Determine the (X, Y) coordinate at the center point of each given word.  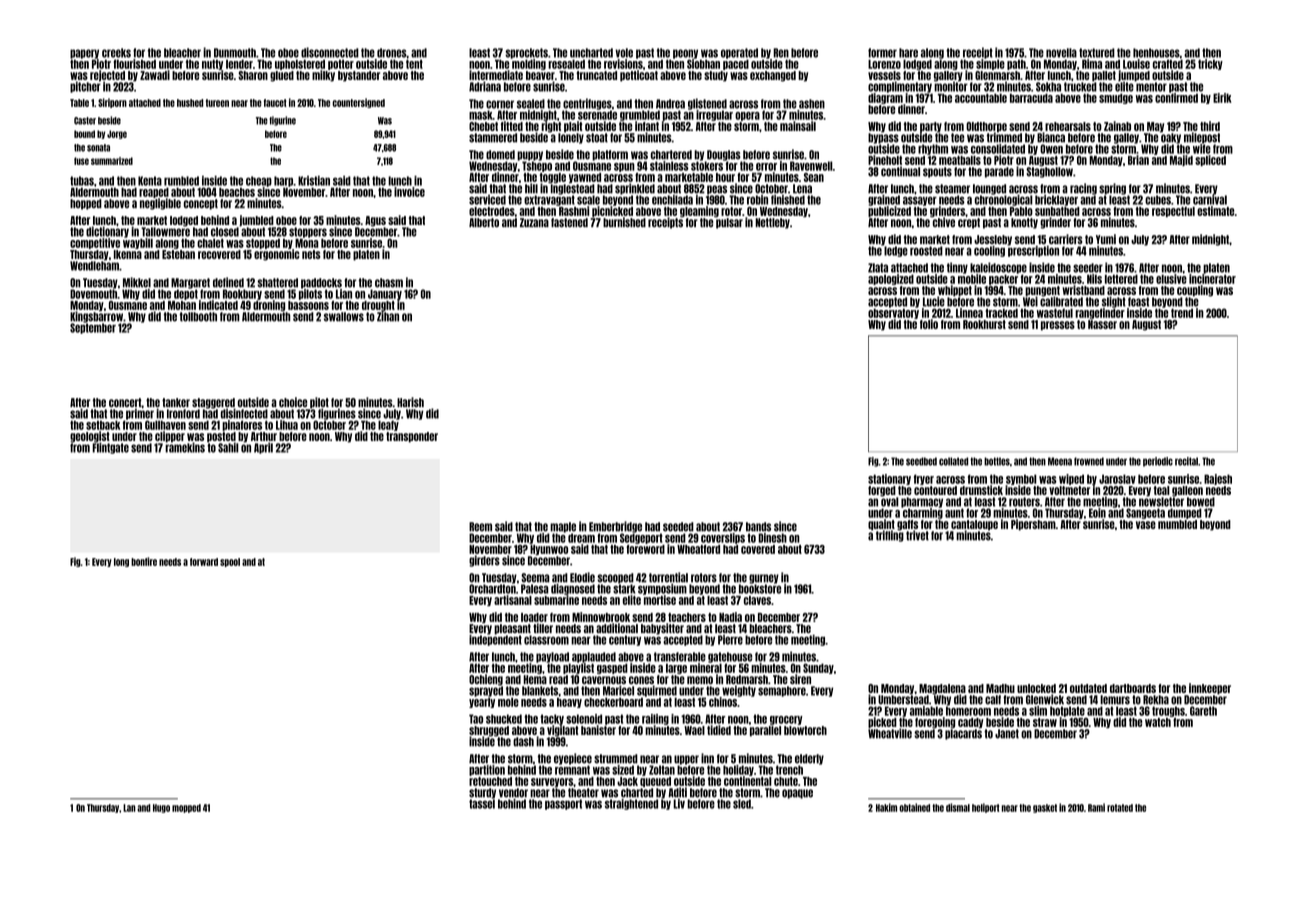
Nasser (1102, 324)
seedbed (921, 461)
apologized (891, 279)
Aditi (677, 792)
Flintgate (110, 448)
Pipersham (1033, 525)
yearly (482, 703)
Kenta (150, 181)
